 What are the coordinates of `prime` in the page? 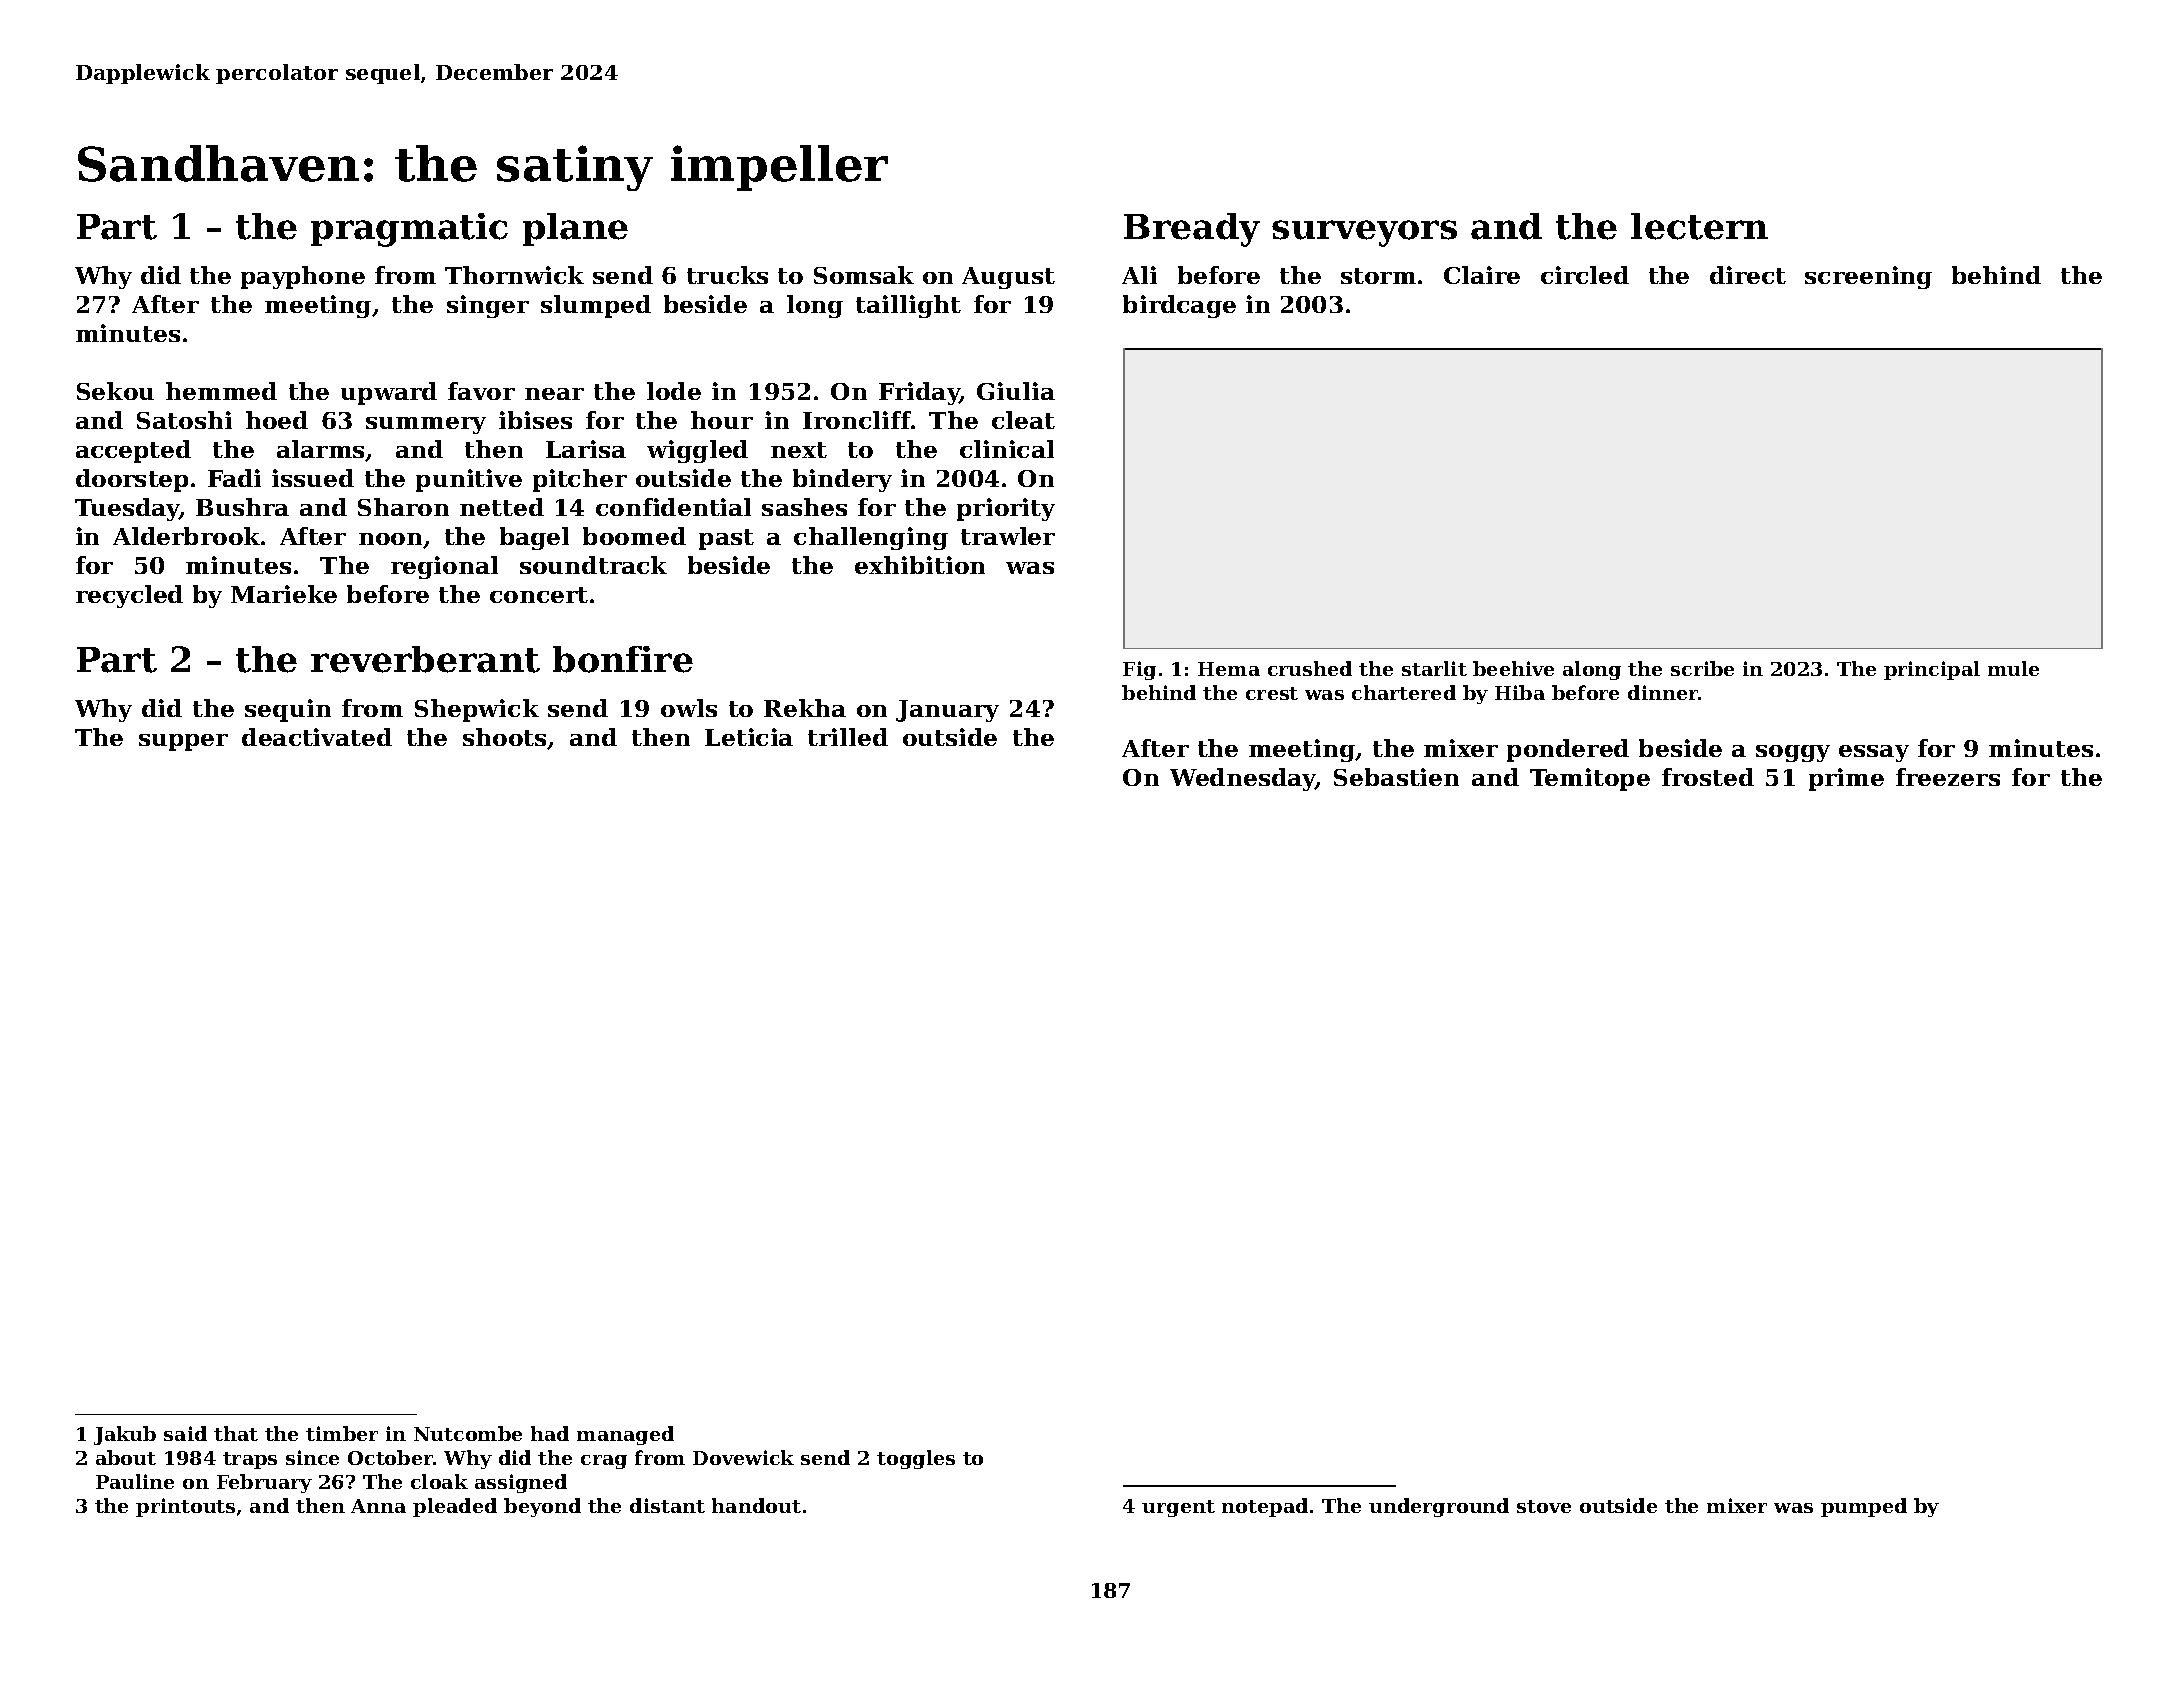 It's located at (1846, 779).
